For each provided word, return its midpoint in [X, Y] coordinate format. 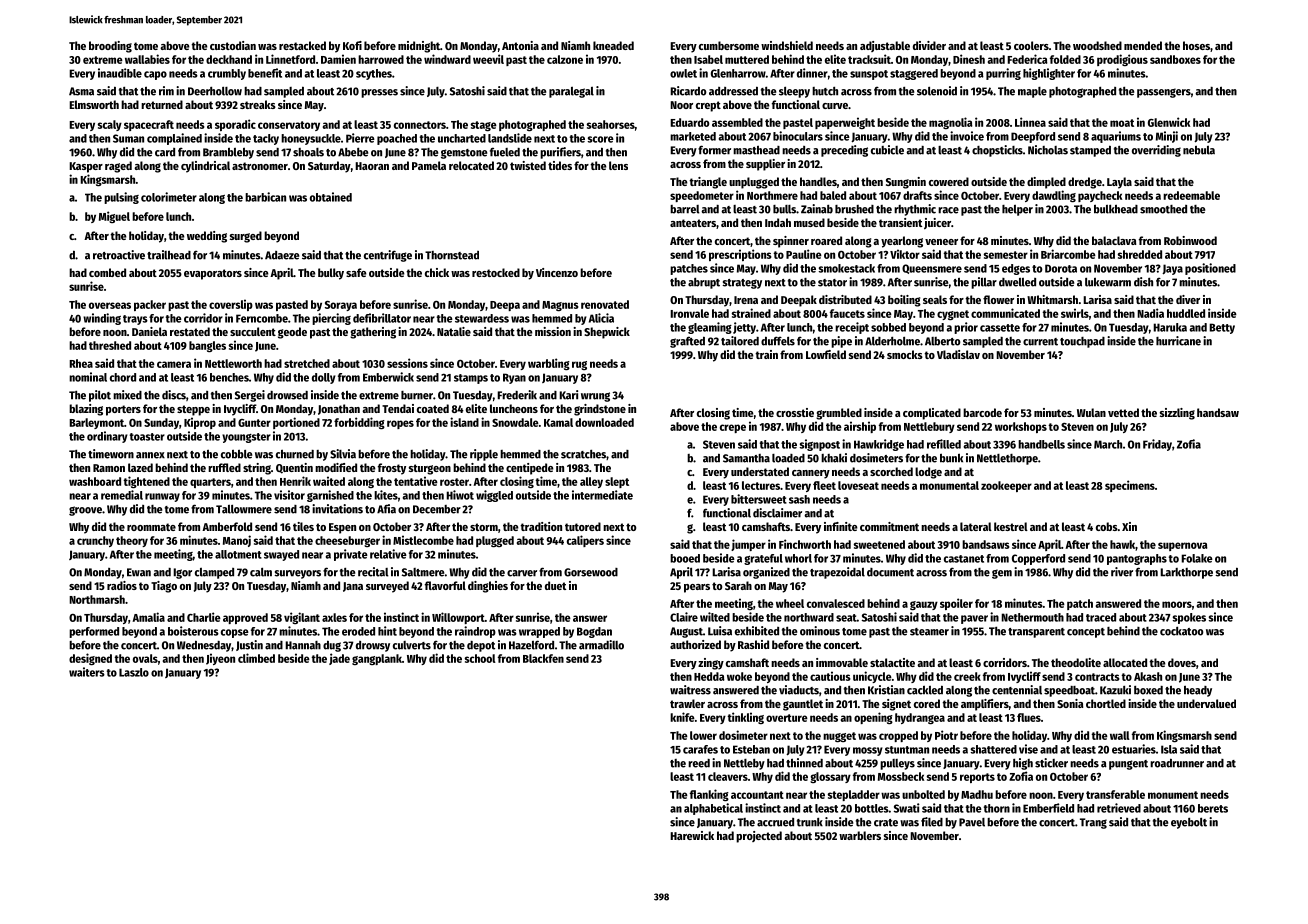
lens [618, 165]
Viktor [905, 254]
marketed [693, 136]
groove [85, 511]
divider [929, 45]
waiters [87, 672]
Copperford [1038, 559]
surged [246, 237]
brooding [110, 47]
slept [617, 482]
